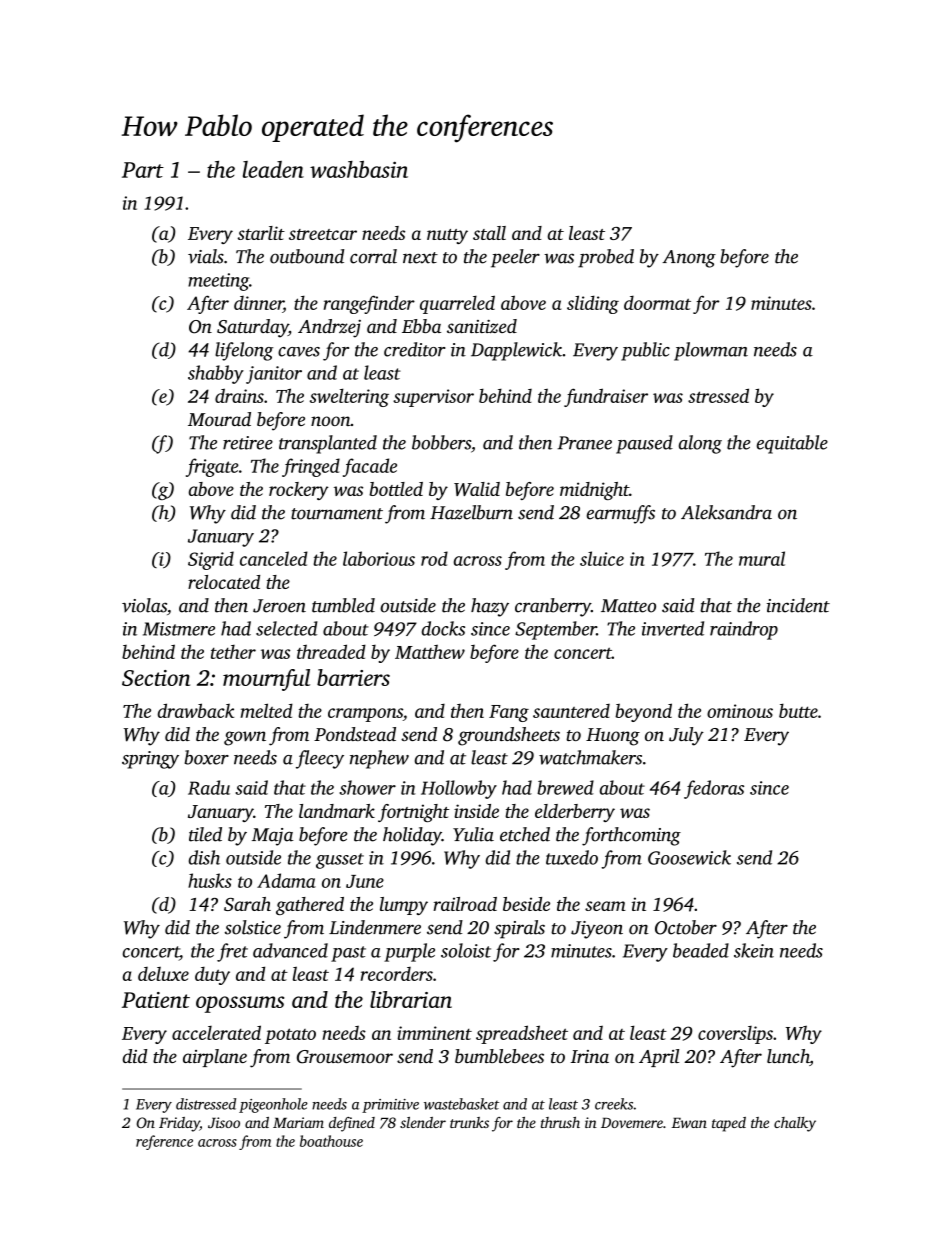  What do you see at coordinates (423, 1122) in the screenshot?
I see `slender` at bounding box center [423, 1122].
